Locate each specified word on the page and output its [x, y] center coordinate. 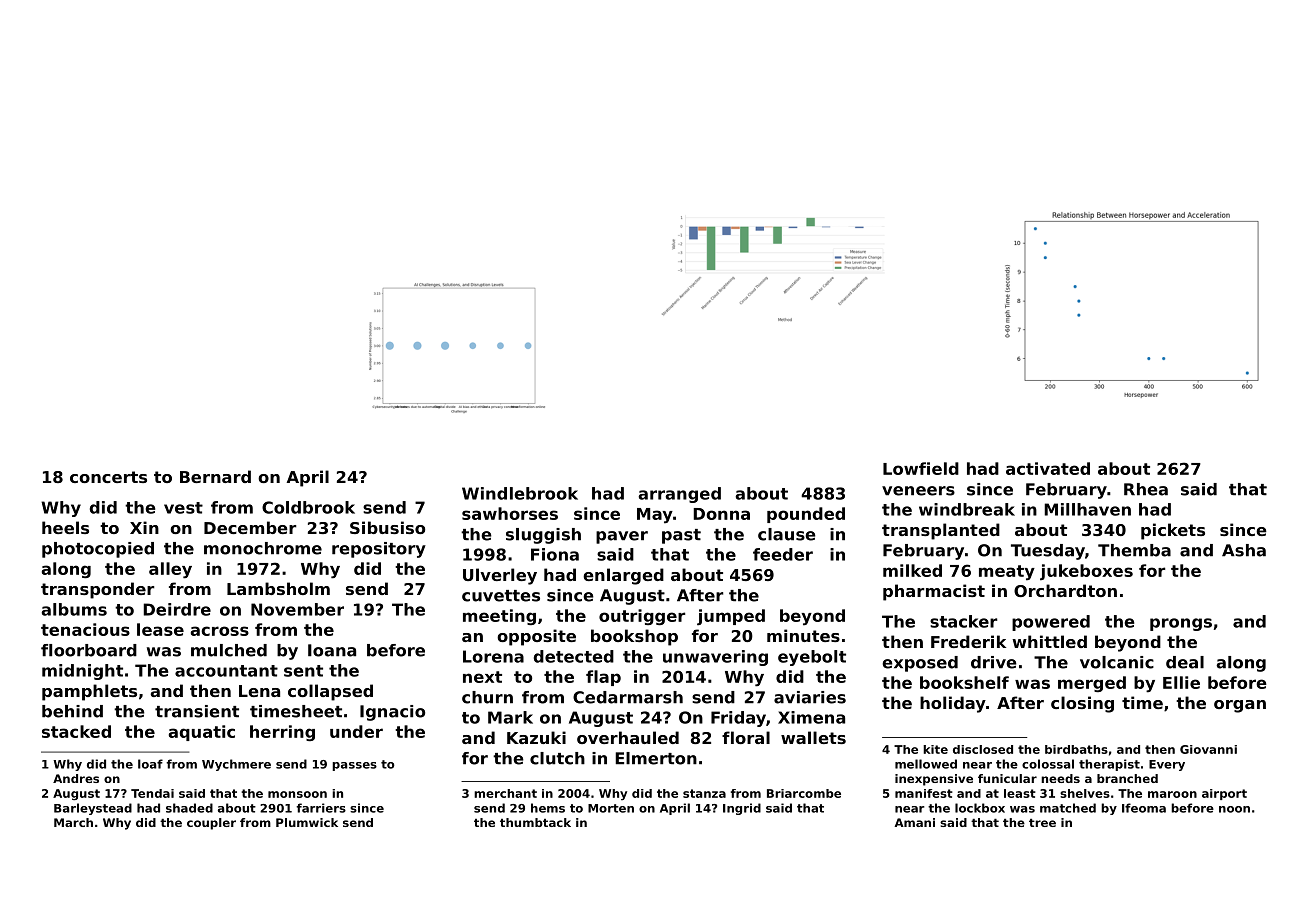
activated [1048, 468]
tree [1042, 823]
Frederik [968, 641]
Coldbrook [308, 507]
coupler [211, 824]
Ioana [332, 650]
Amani [914, 822]
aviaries [810, 697]
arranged [679, 495]
